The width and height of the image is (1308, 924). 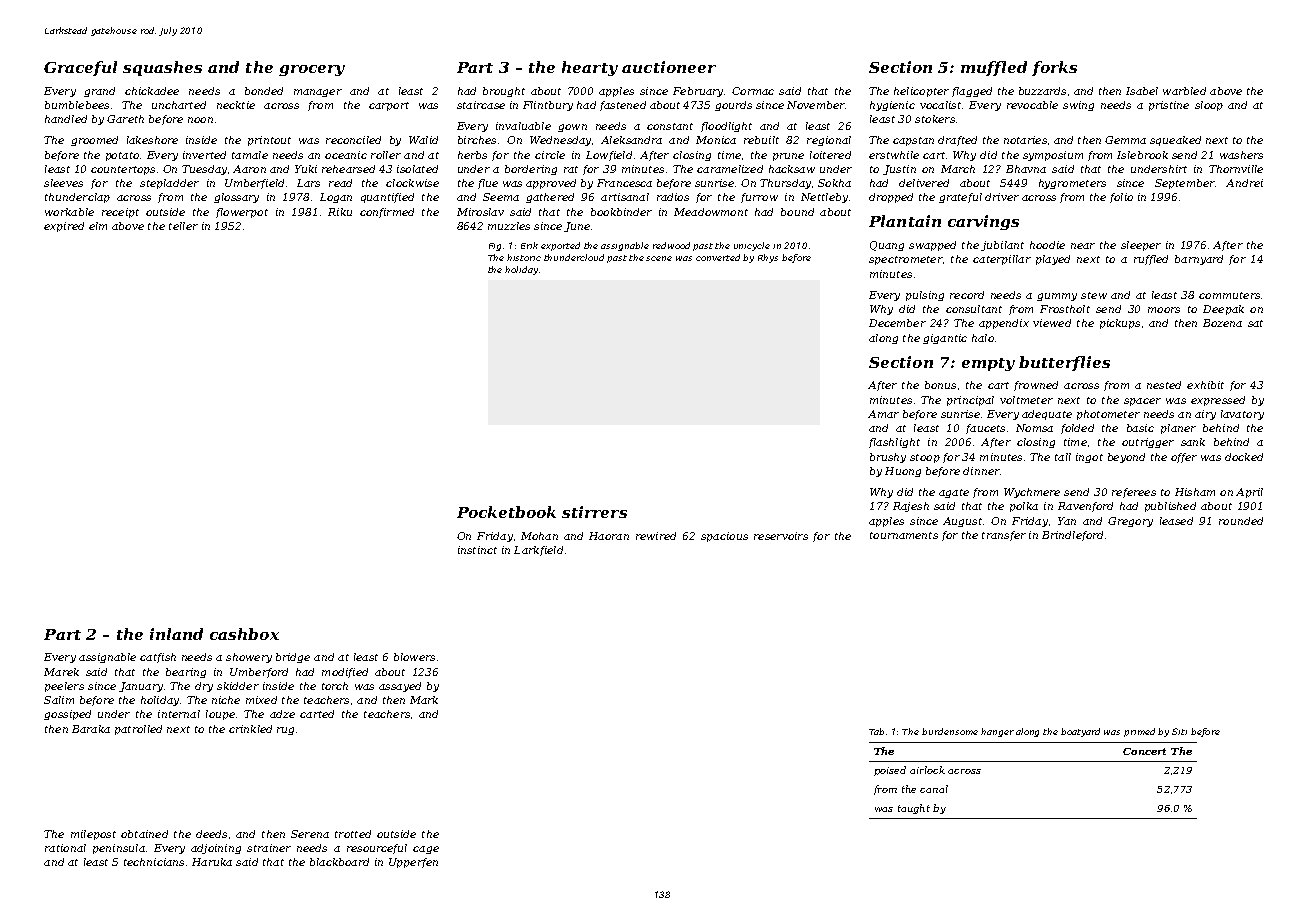 I want to click on Gregory, so click(x=1130, y=522).
